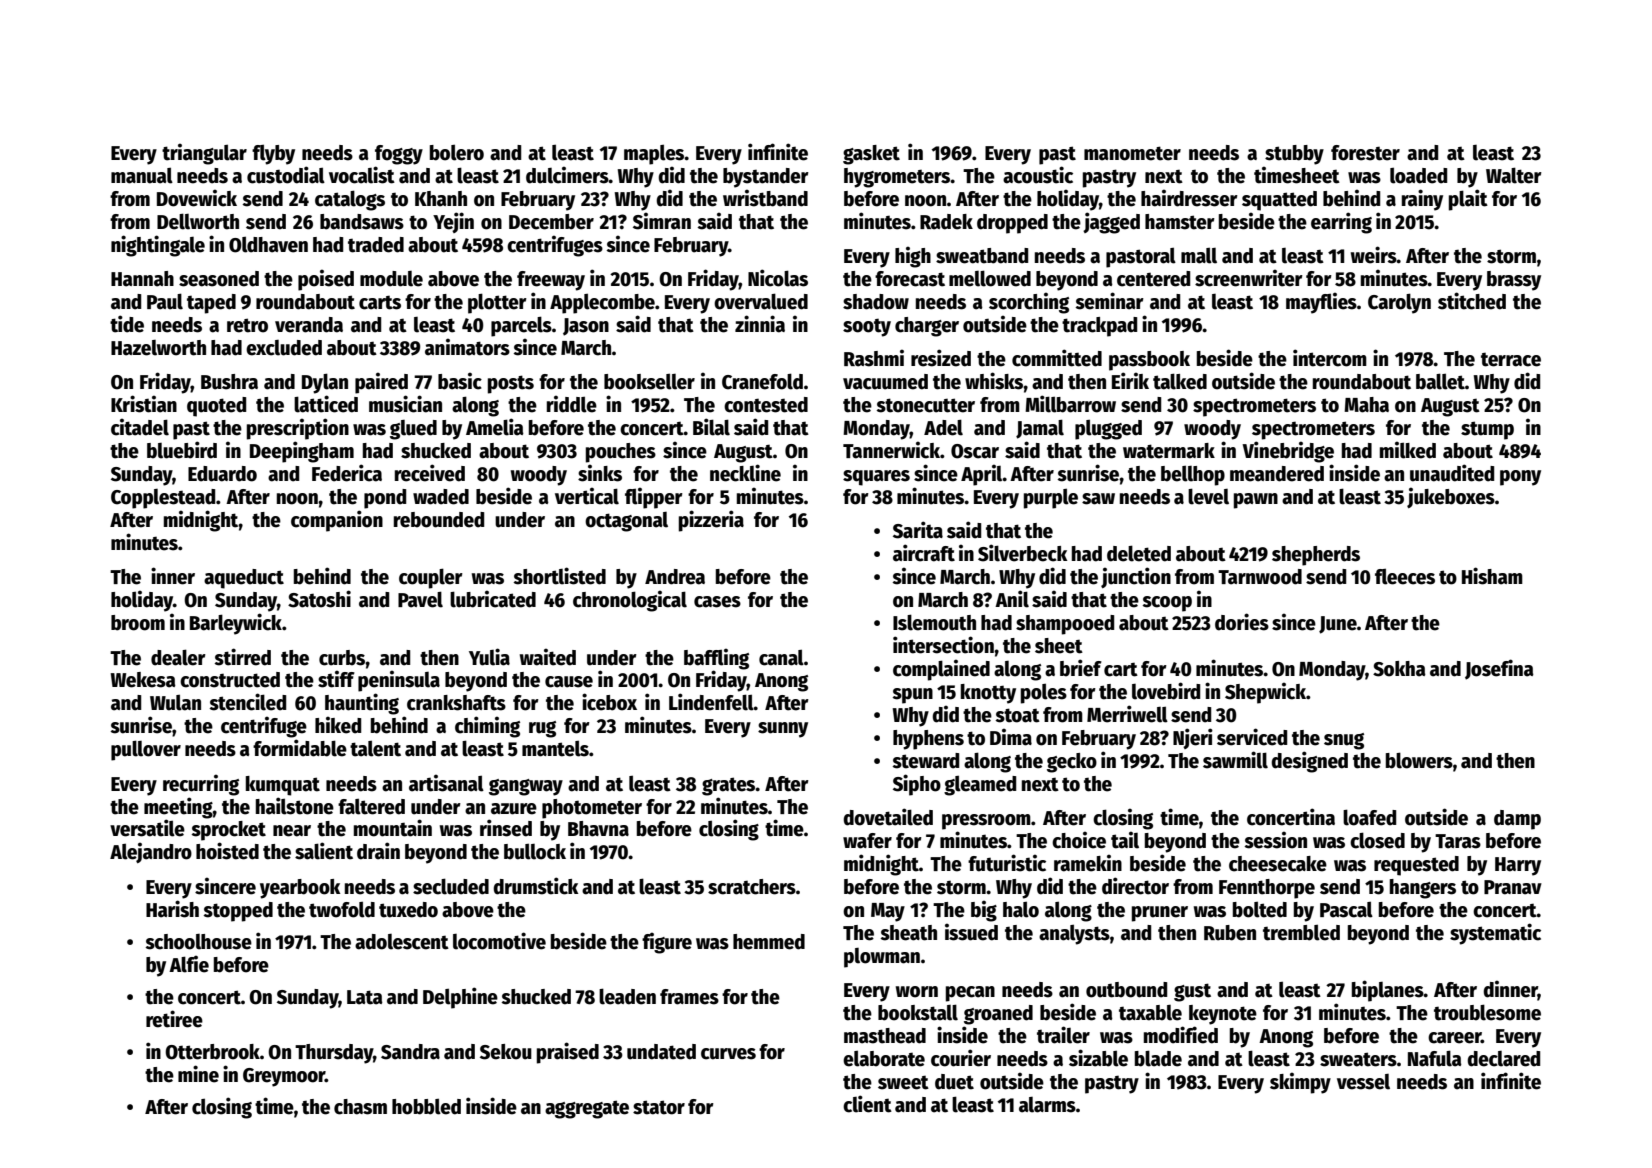 This document has width=1652, height=1168. Describe the element at coordinates (1511, 359) in the document. I see `terrace` at that location.
